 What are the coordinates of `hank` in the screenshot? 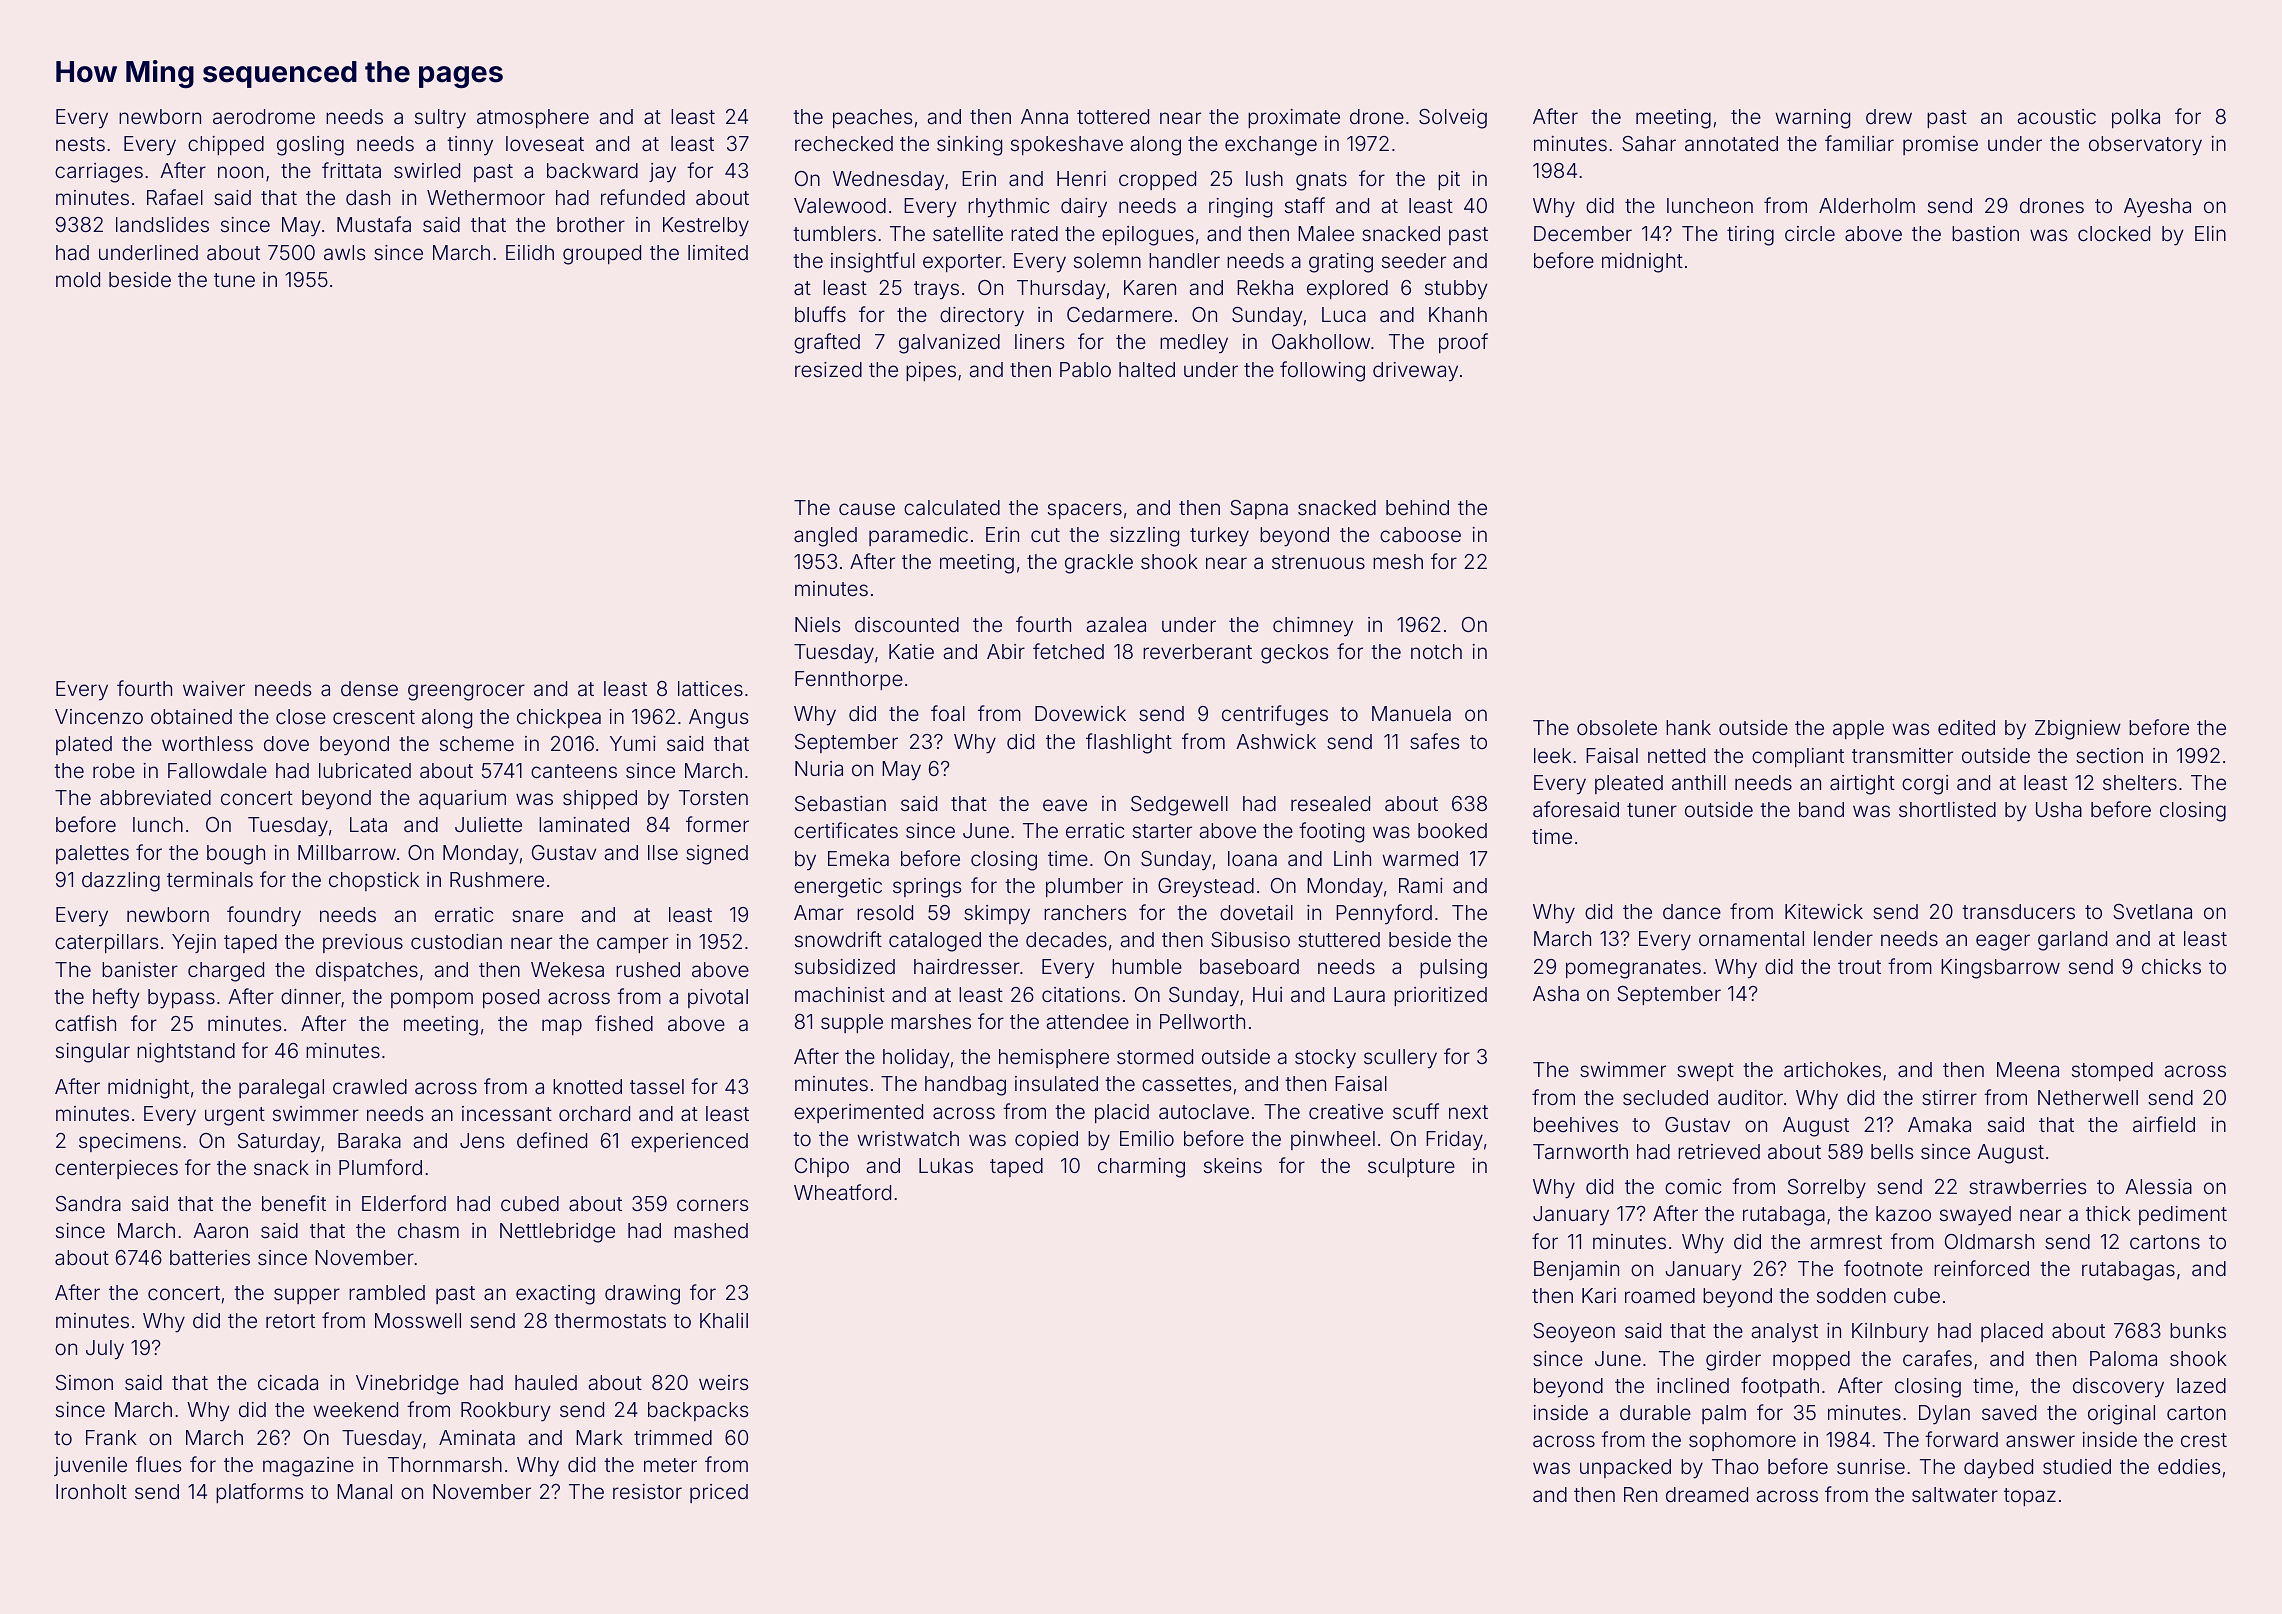 It's located at (1688, 727).
